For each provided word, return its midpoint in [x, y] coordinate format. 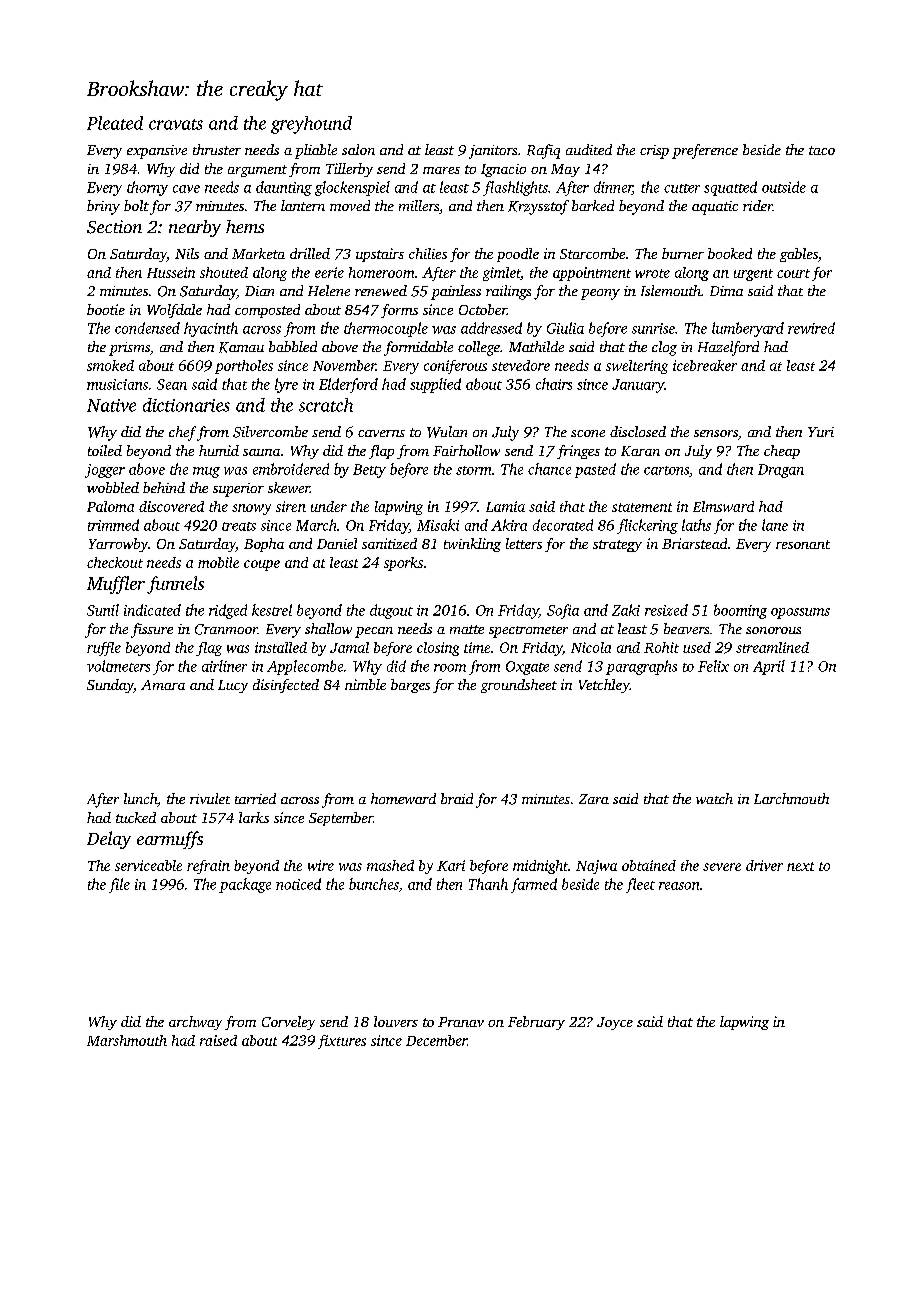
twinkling [472, 545]
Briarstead [694, 543]
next [800, 866]
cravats [176, 124]
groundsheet [519, 686]
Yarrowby [118, 545]
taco [822, 150]
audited [589, 149]
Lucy [233, 686]
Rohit [661, 647]
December [436, 1040]
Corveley [288, 1023]
